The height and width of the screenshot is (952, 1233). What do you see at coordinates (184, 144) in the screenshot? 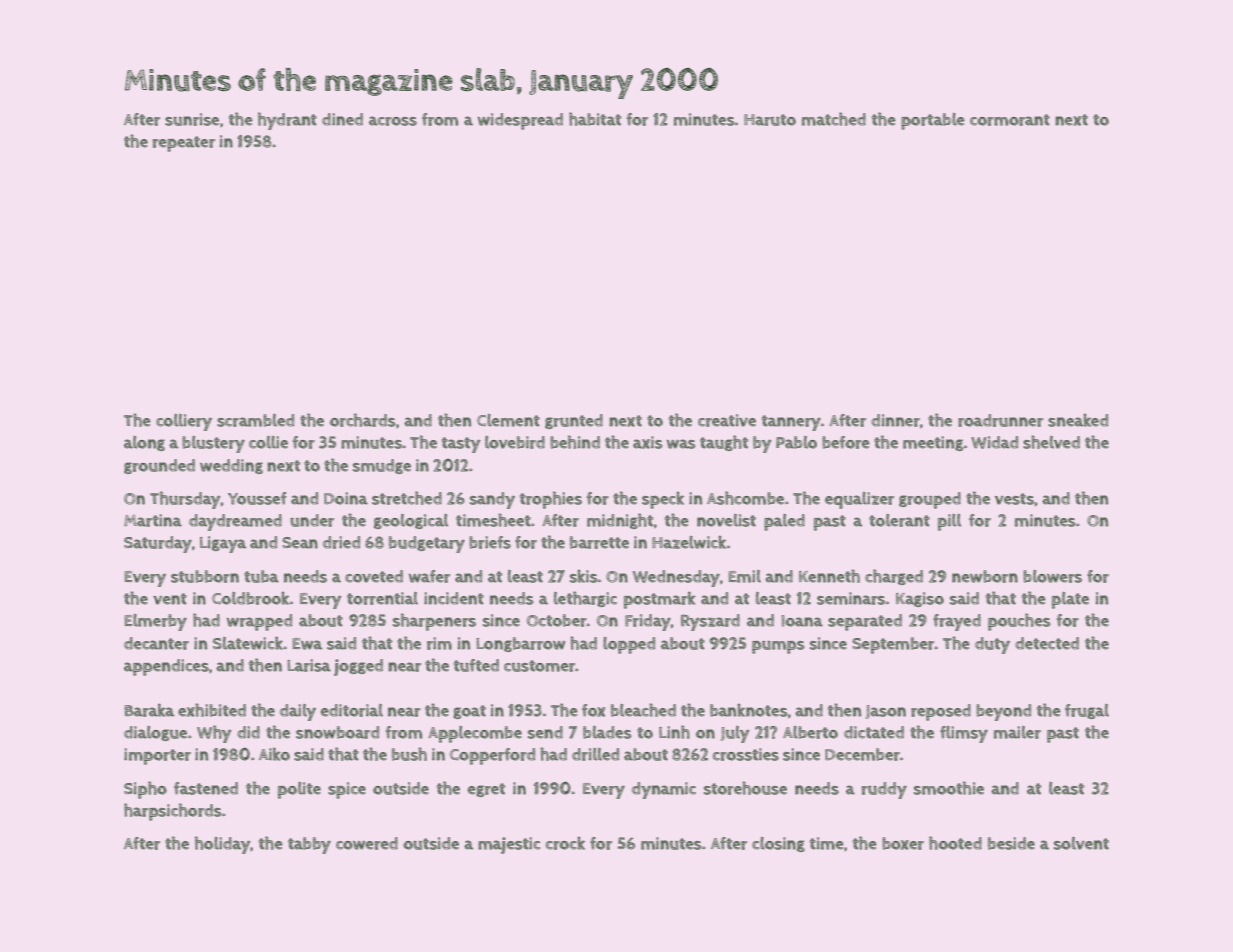
I see `repeater` at bounding box center [184, 144].
